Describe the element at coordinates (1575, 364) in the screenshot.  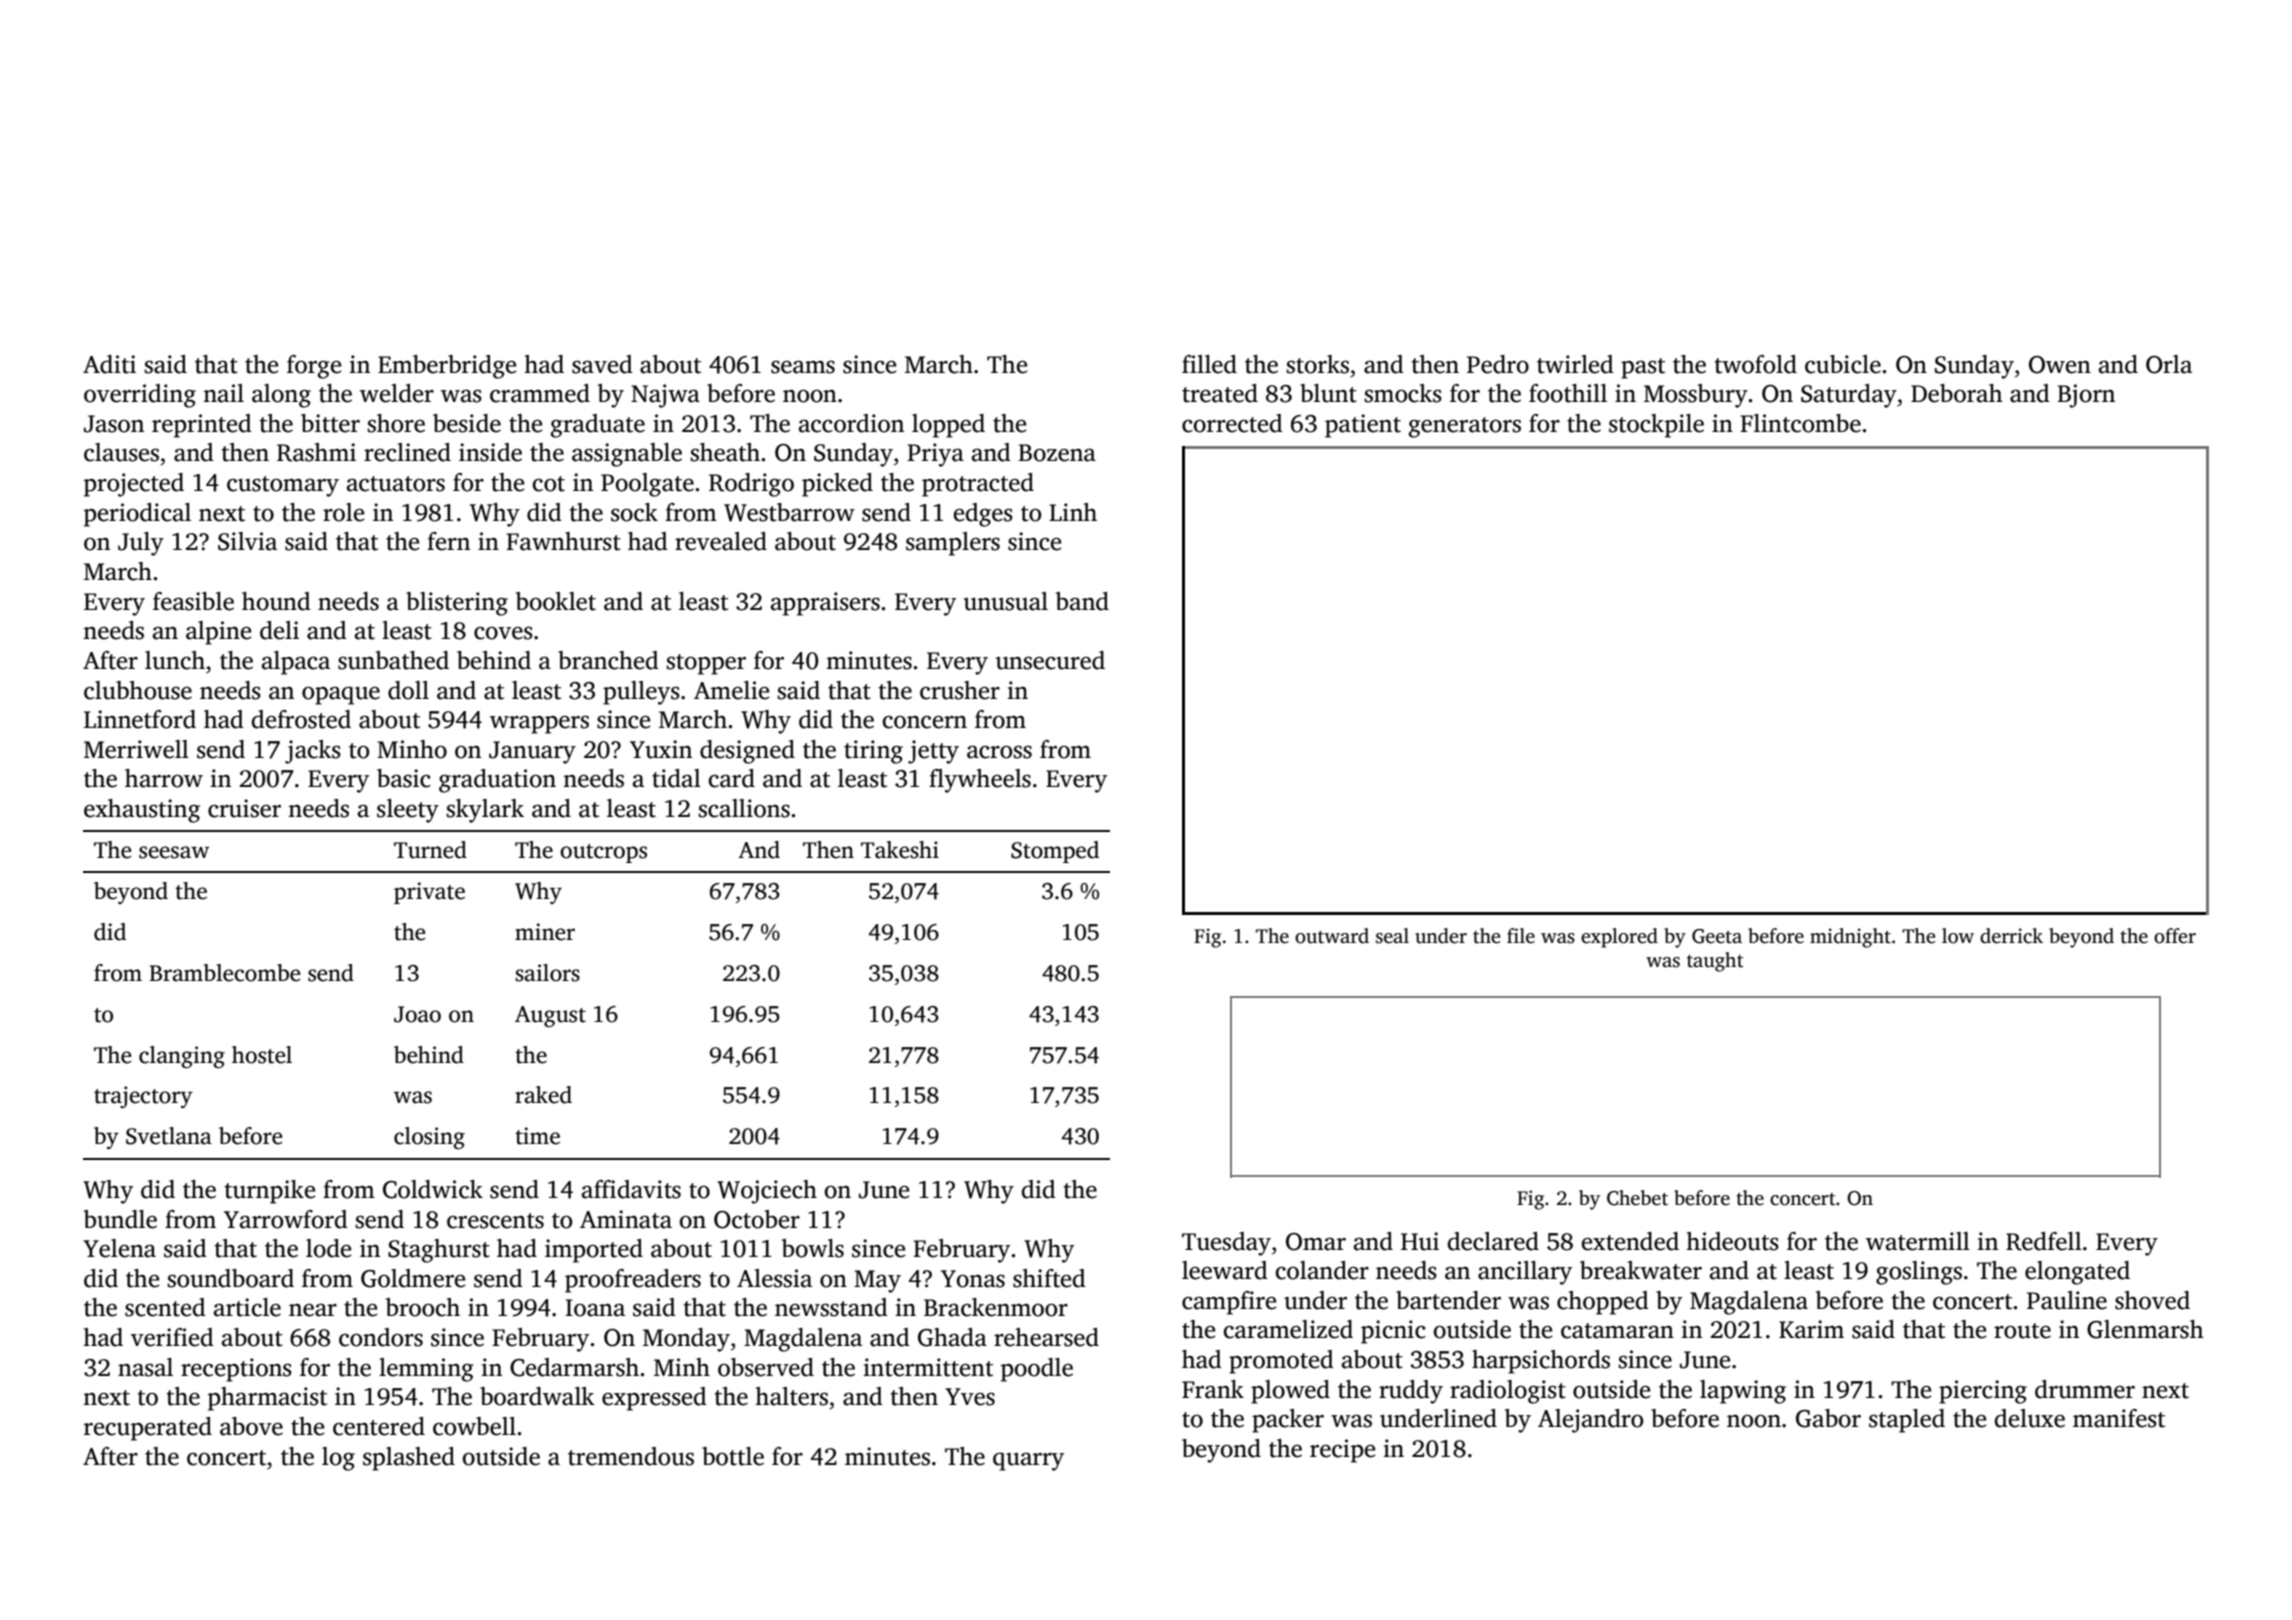
I see `twirled` at that location.
